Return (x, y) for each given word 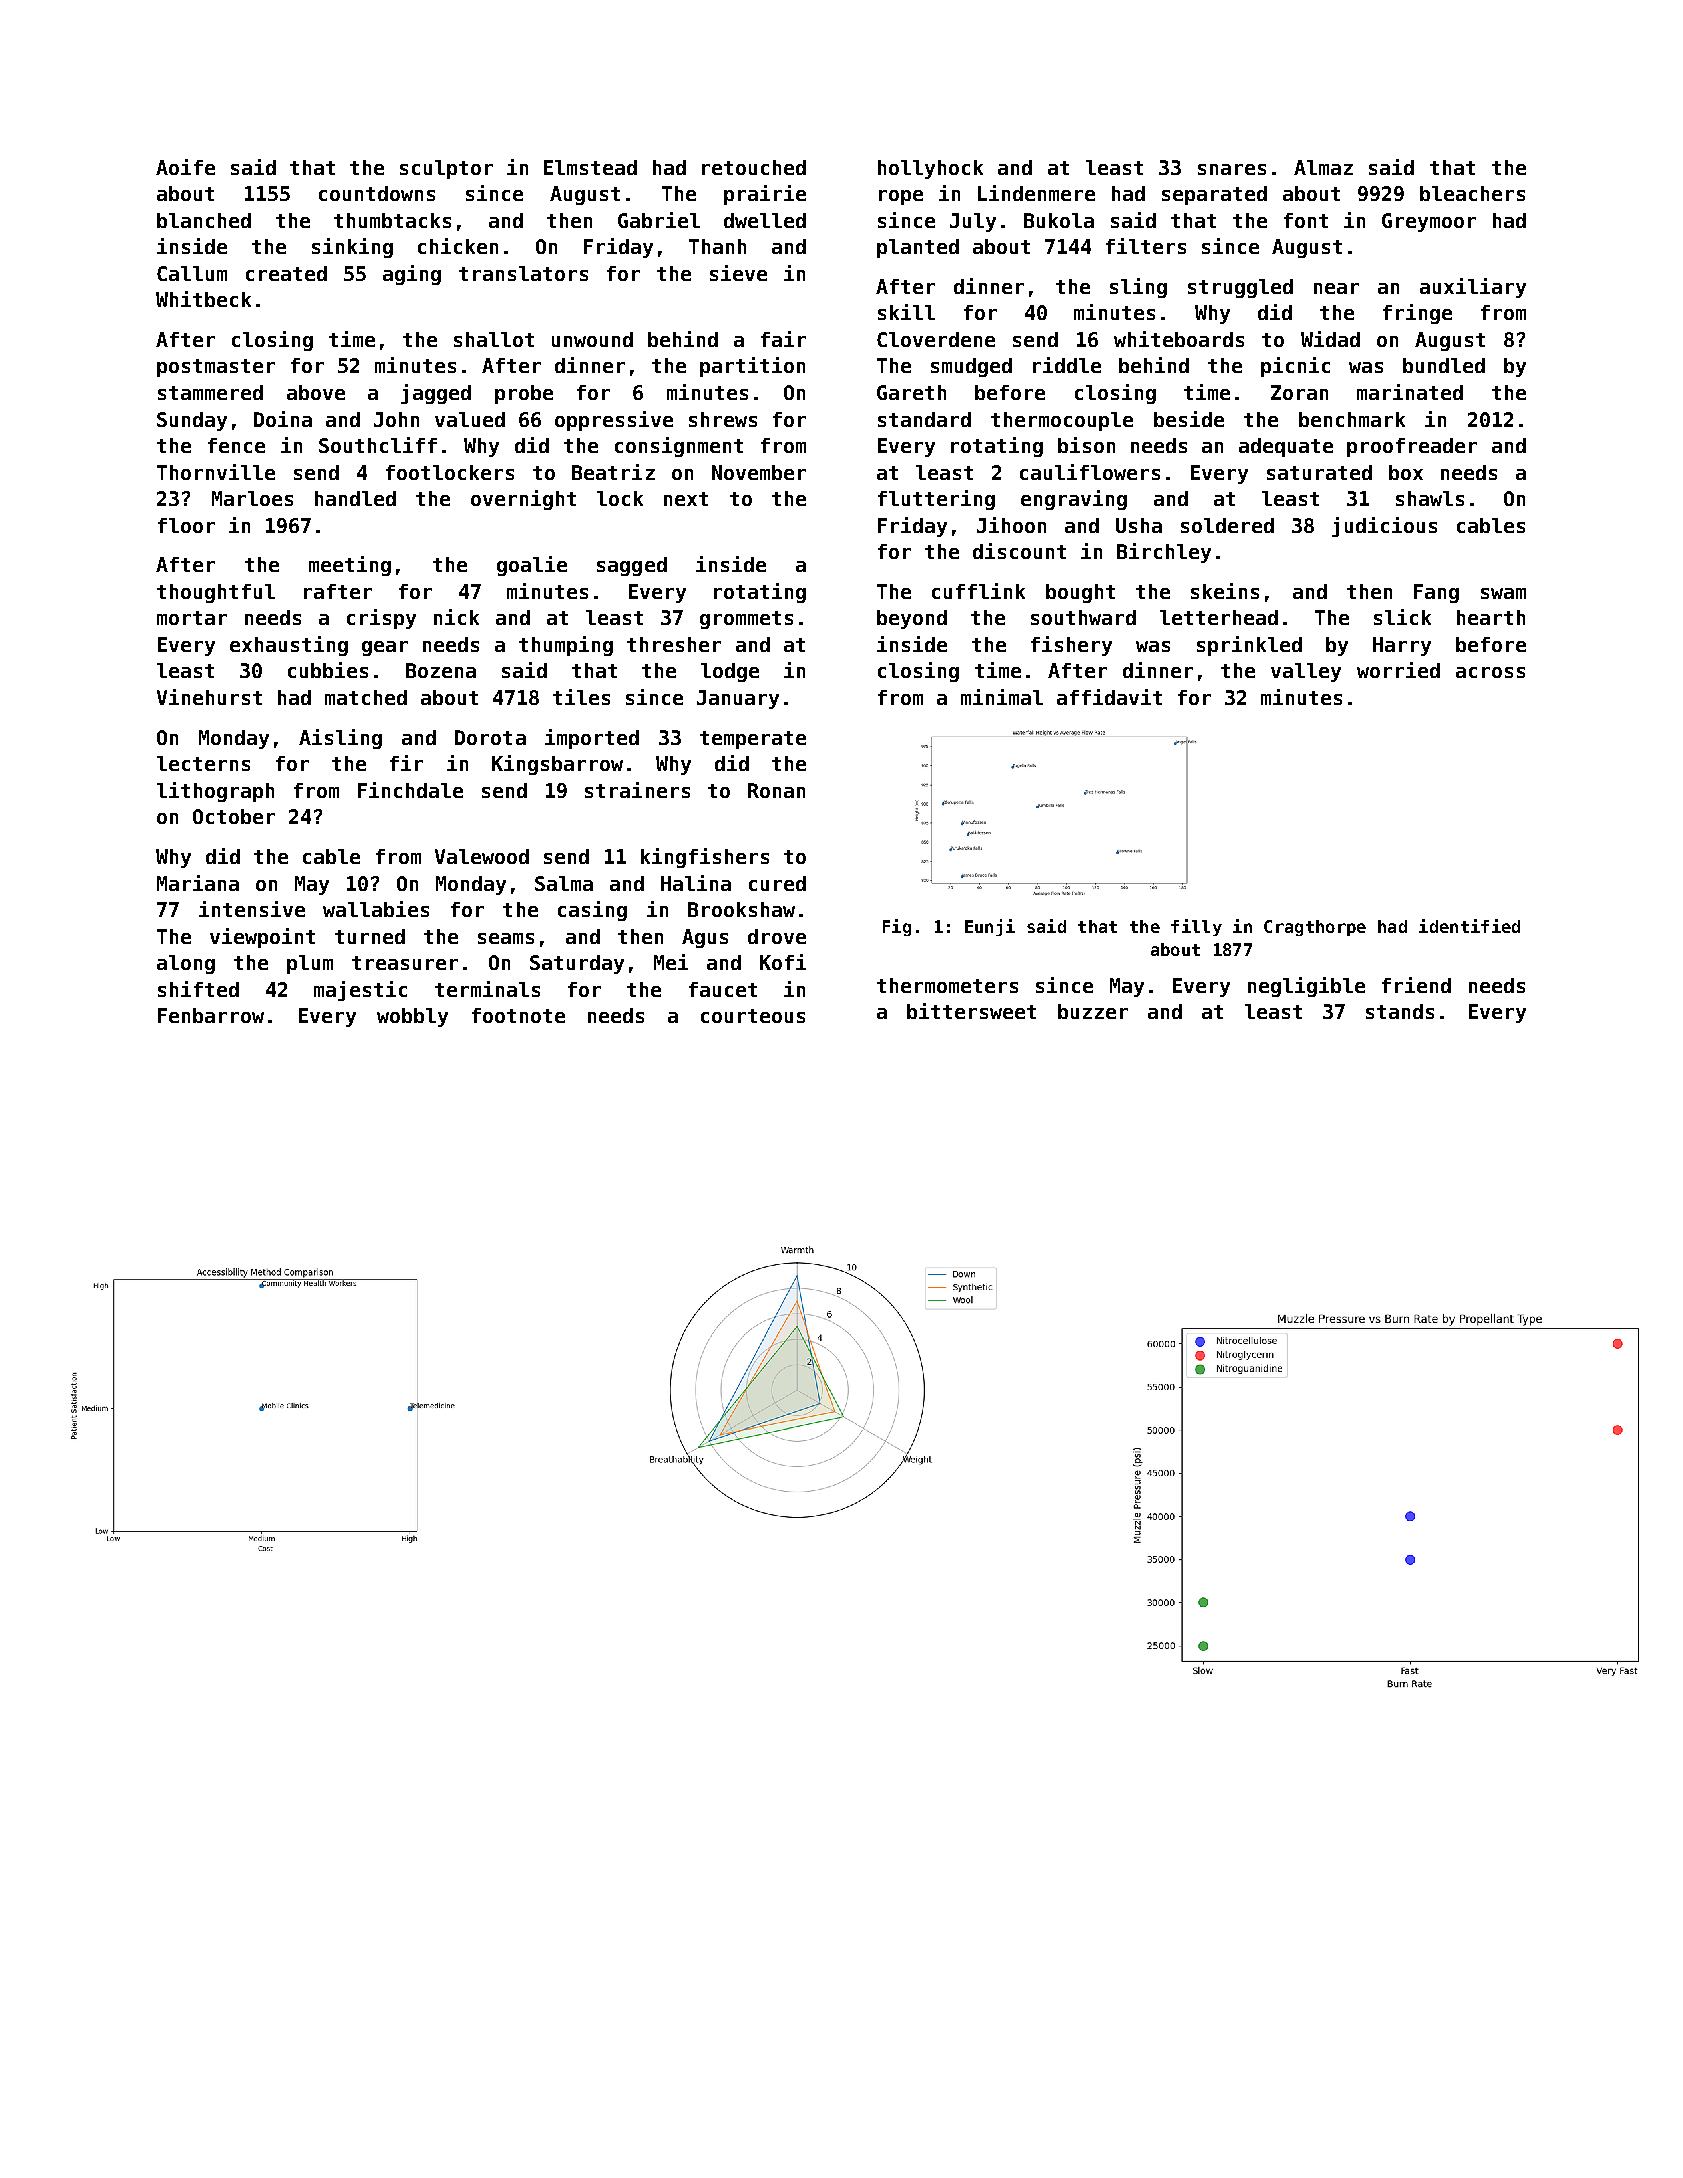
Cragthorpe (1315, 928)
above (316, 392)
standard (924, 419)
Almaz (1323, 167)
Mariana (198, 883)
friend (1416, 985)
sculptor (446, 169)
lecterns (203, 763)
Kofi (783, 962)
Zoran (1299, 392)
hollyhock (930, 169)
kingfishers (705, 858)
